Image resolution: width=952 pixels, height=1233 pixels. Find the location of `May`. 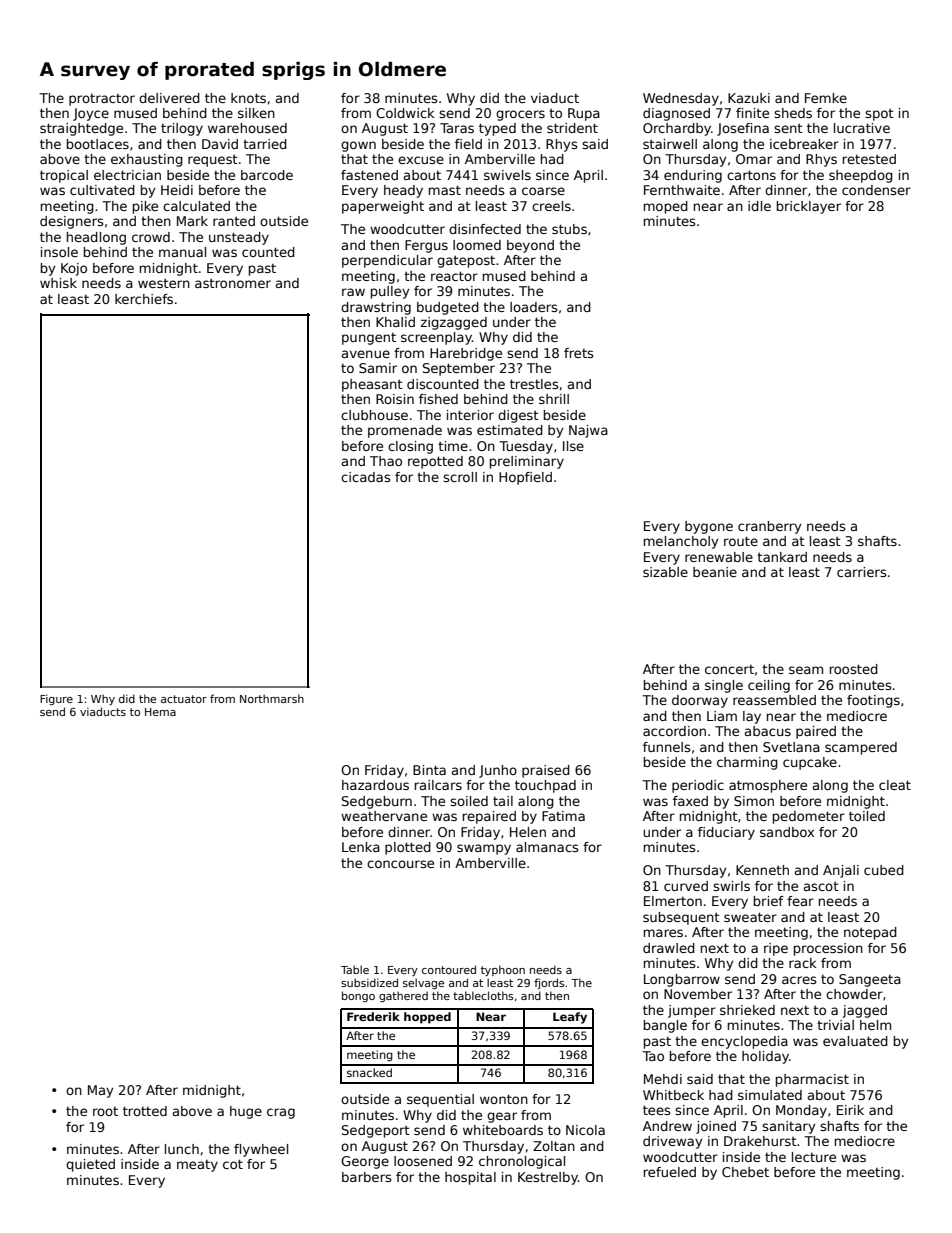

May is located at coordinates (100, 1091).
